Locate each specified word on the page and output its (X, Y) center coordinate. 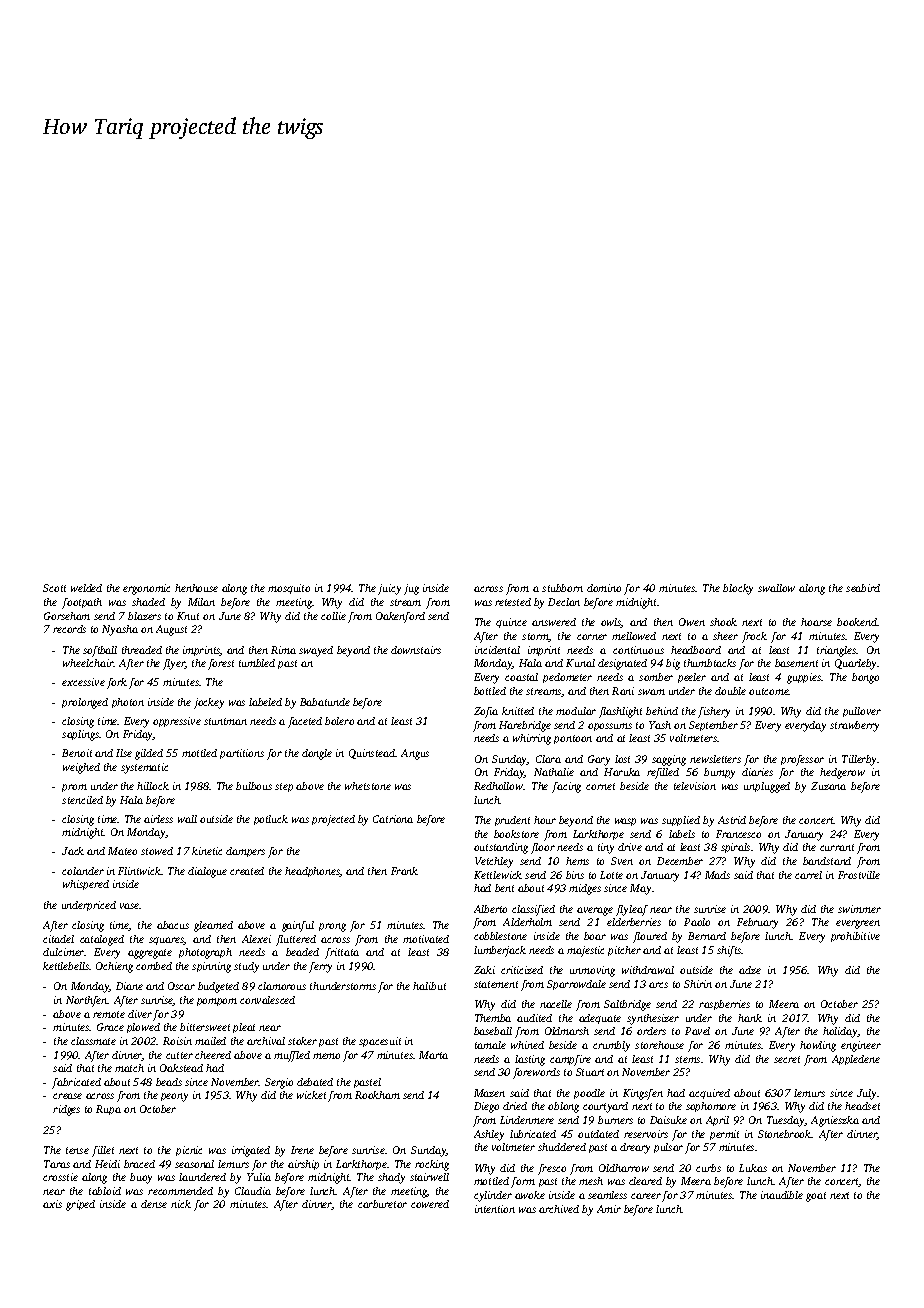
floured (650, 937)
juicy (389, 589)
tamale (490, 1045)
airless (158, 819)
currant (837, 847)
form (523, 1182)
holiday (840, 1032)
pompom (217, 1002)
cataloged (102, 940)
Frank (404, 871)
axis (52, 1204)
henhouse (196, 588)
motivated (426, 939)
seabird (863, 588)
